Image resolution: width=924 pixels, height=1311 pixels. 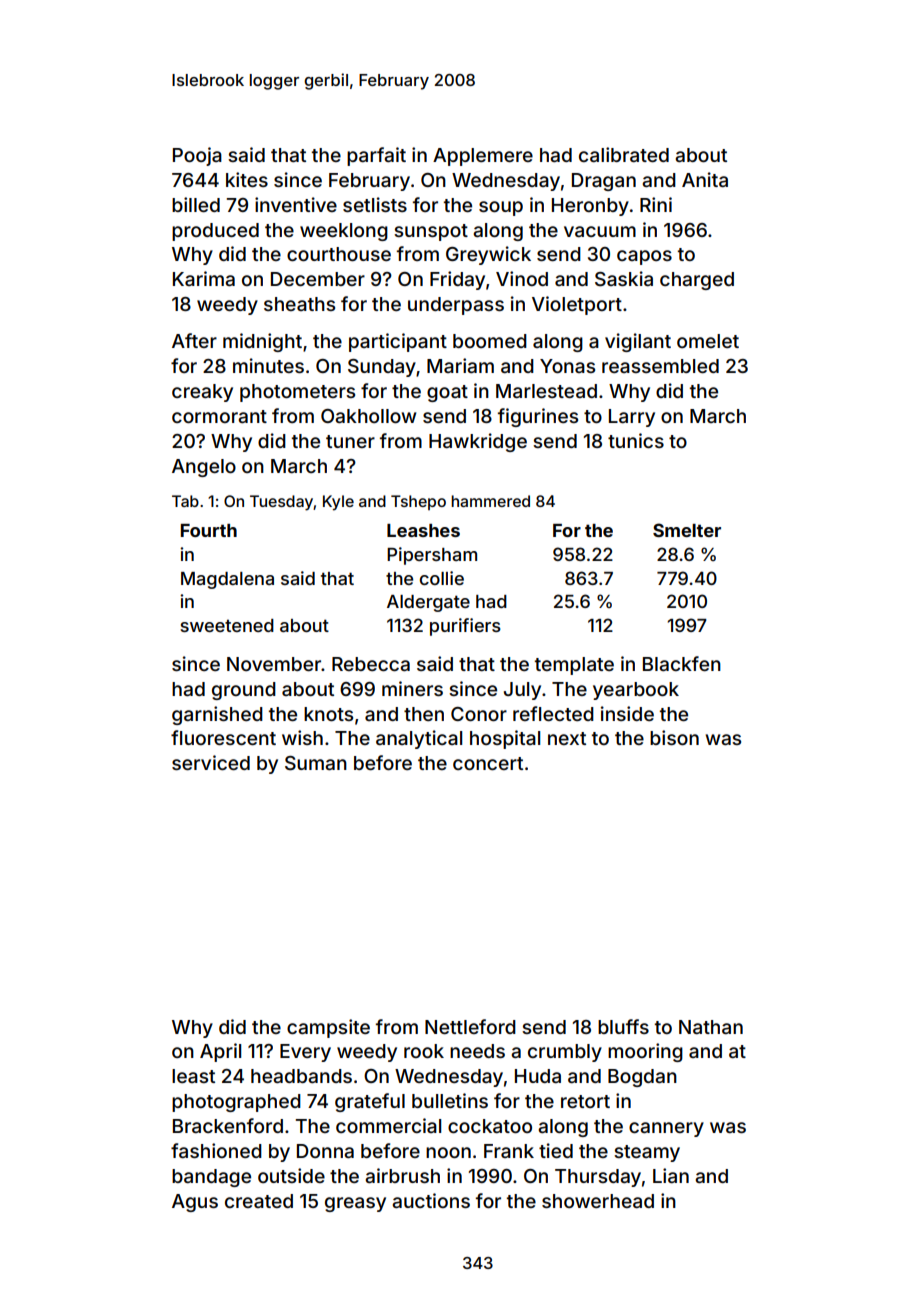 I want to click on Vinod, so click(x=522, y=278).
